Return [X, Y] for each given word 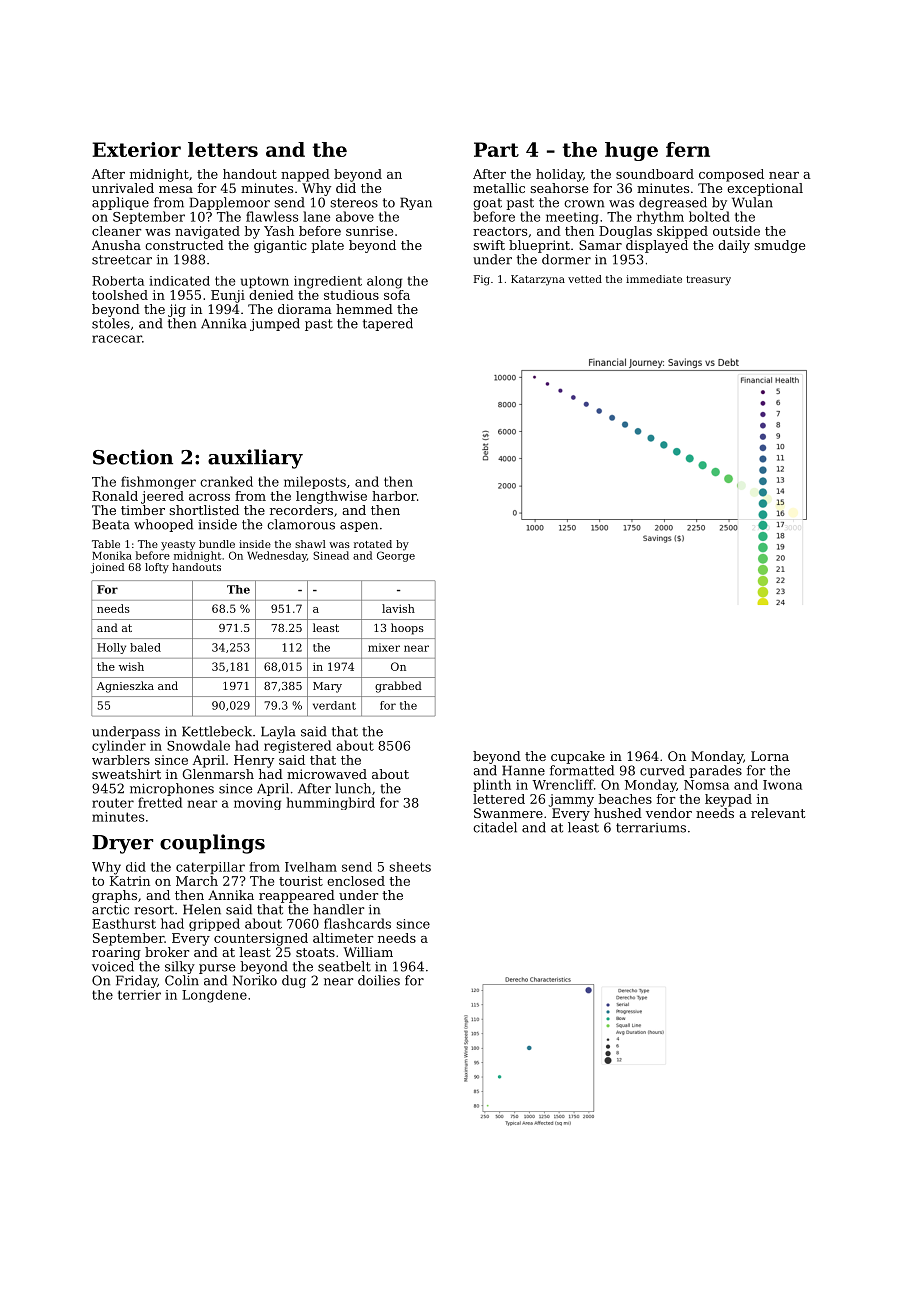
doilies [379, 980]
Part [496, 149]
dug [294, 981]
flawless [272, 216]
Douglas [625, 232]
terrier [139, 995]
